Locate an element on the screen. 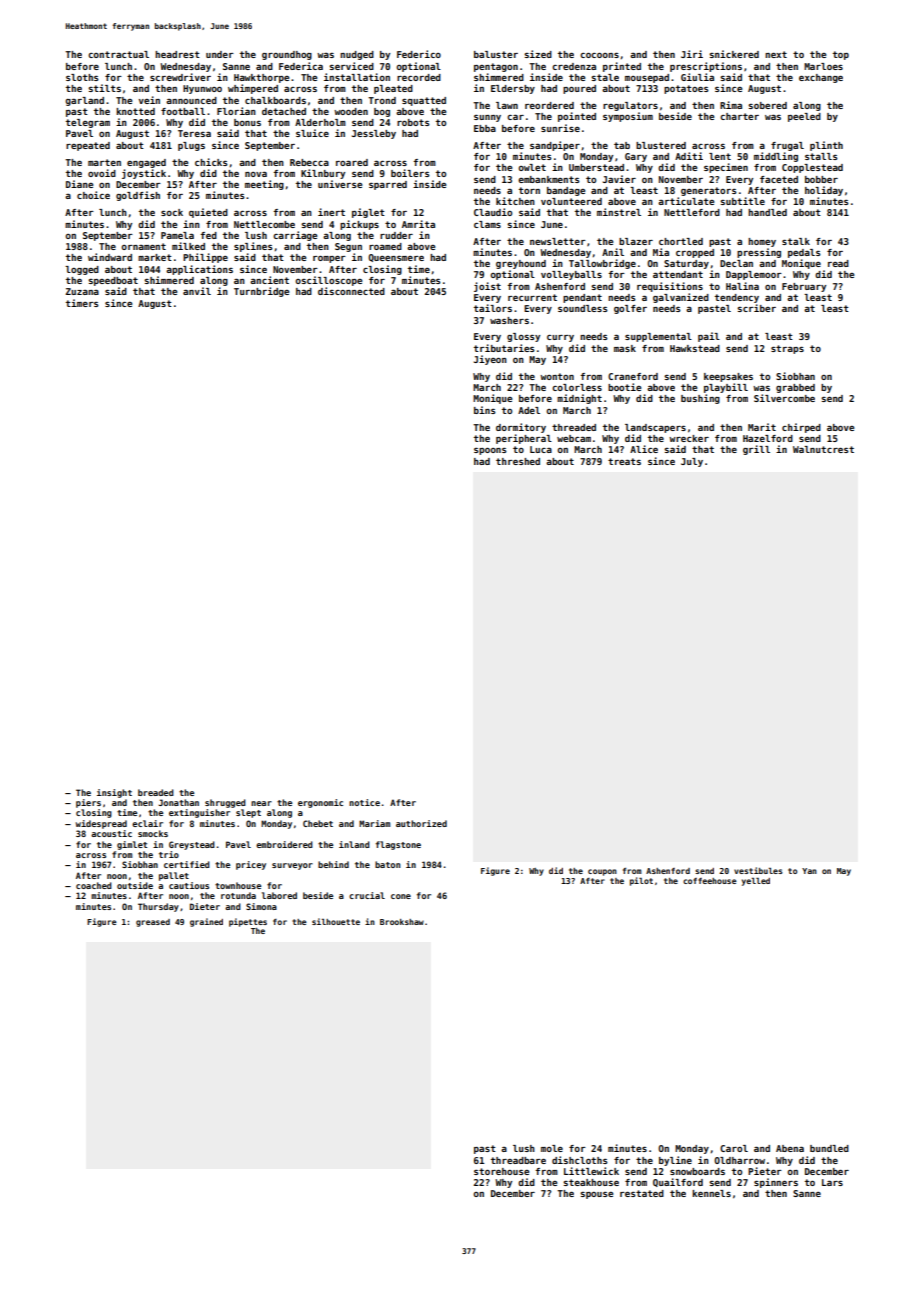 This screenshot has width=924, height=1308. scriber is located at coordinates (756, 308).
